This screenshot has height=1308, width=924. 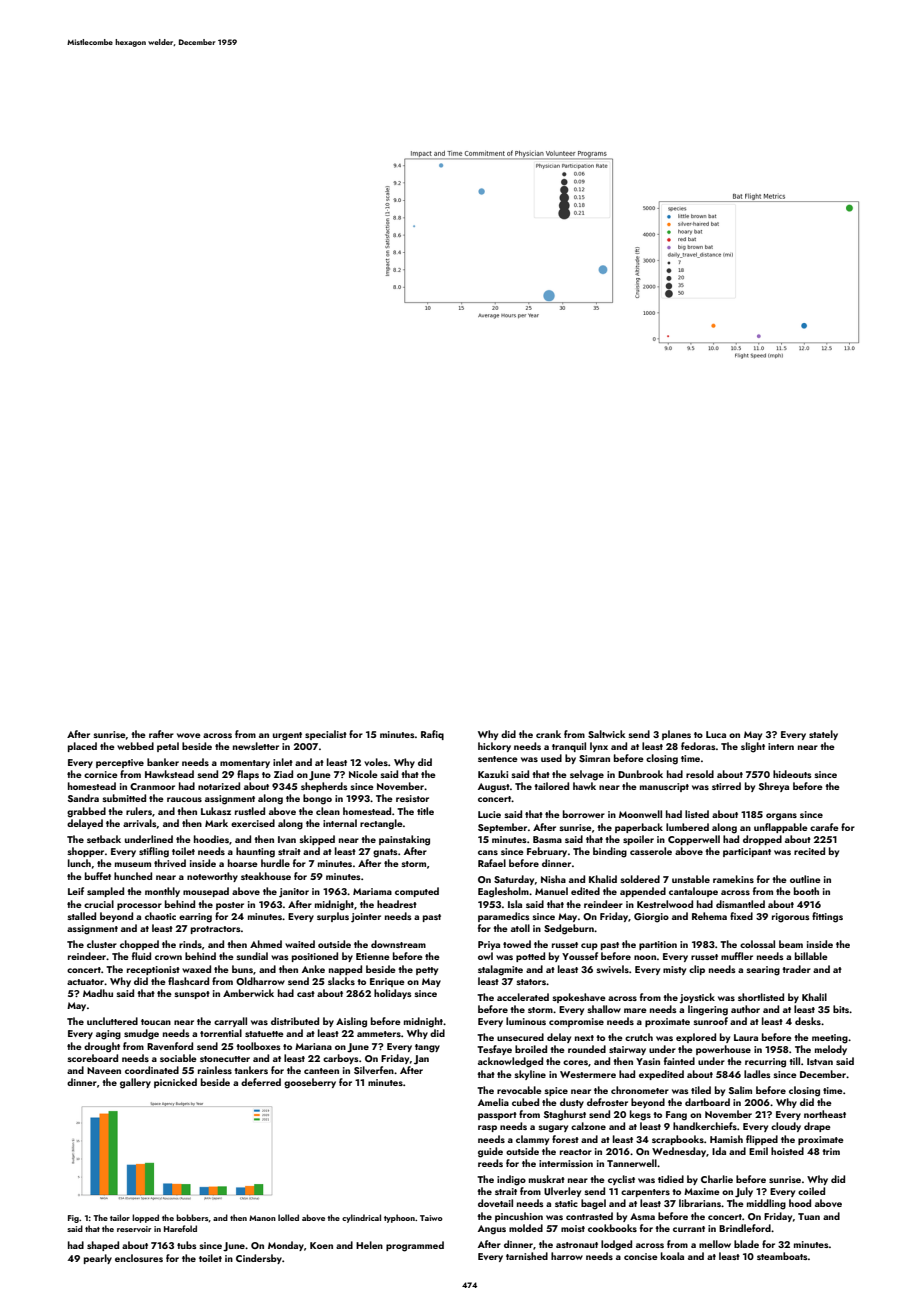 What do you see at coordinates (189, 735) in the screenshot?
I see `wove` at bounding box center [189, 735].
